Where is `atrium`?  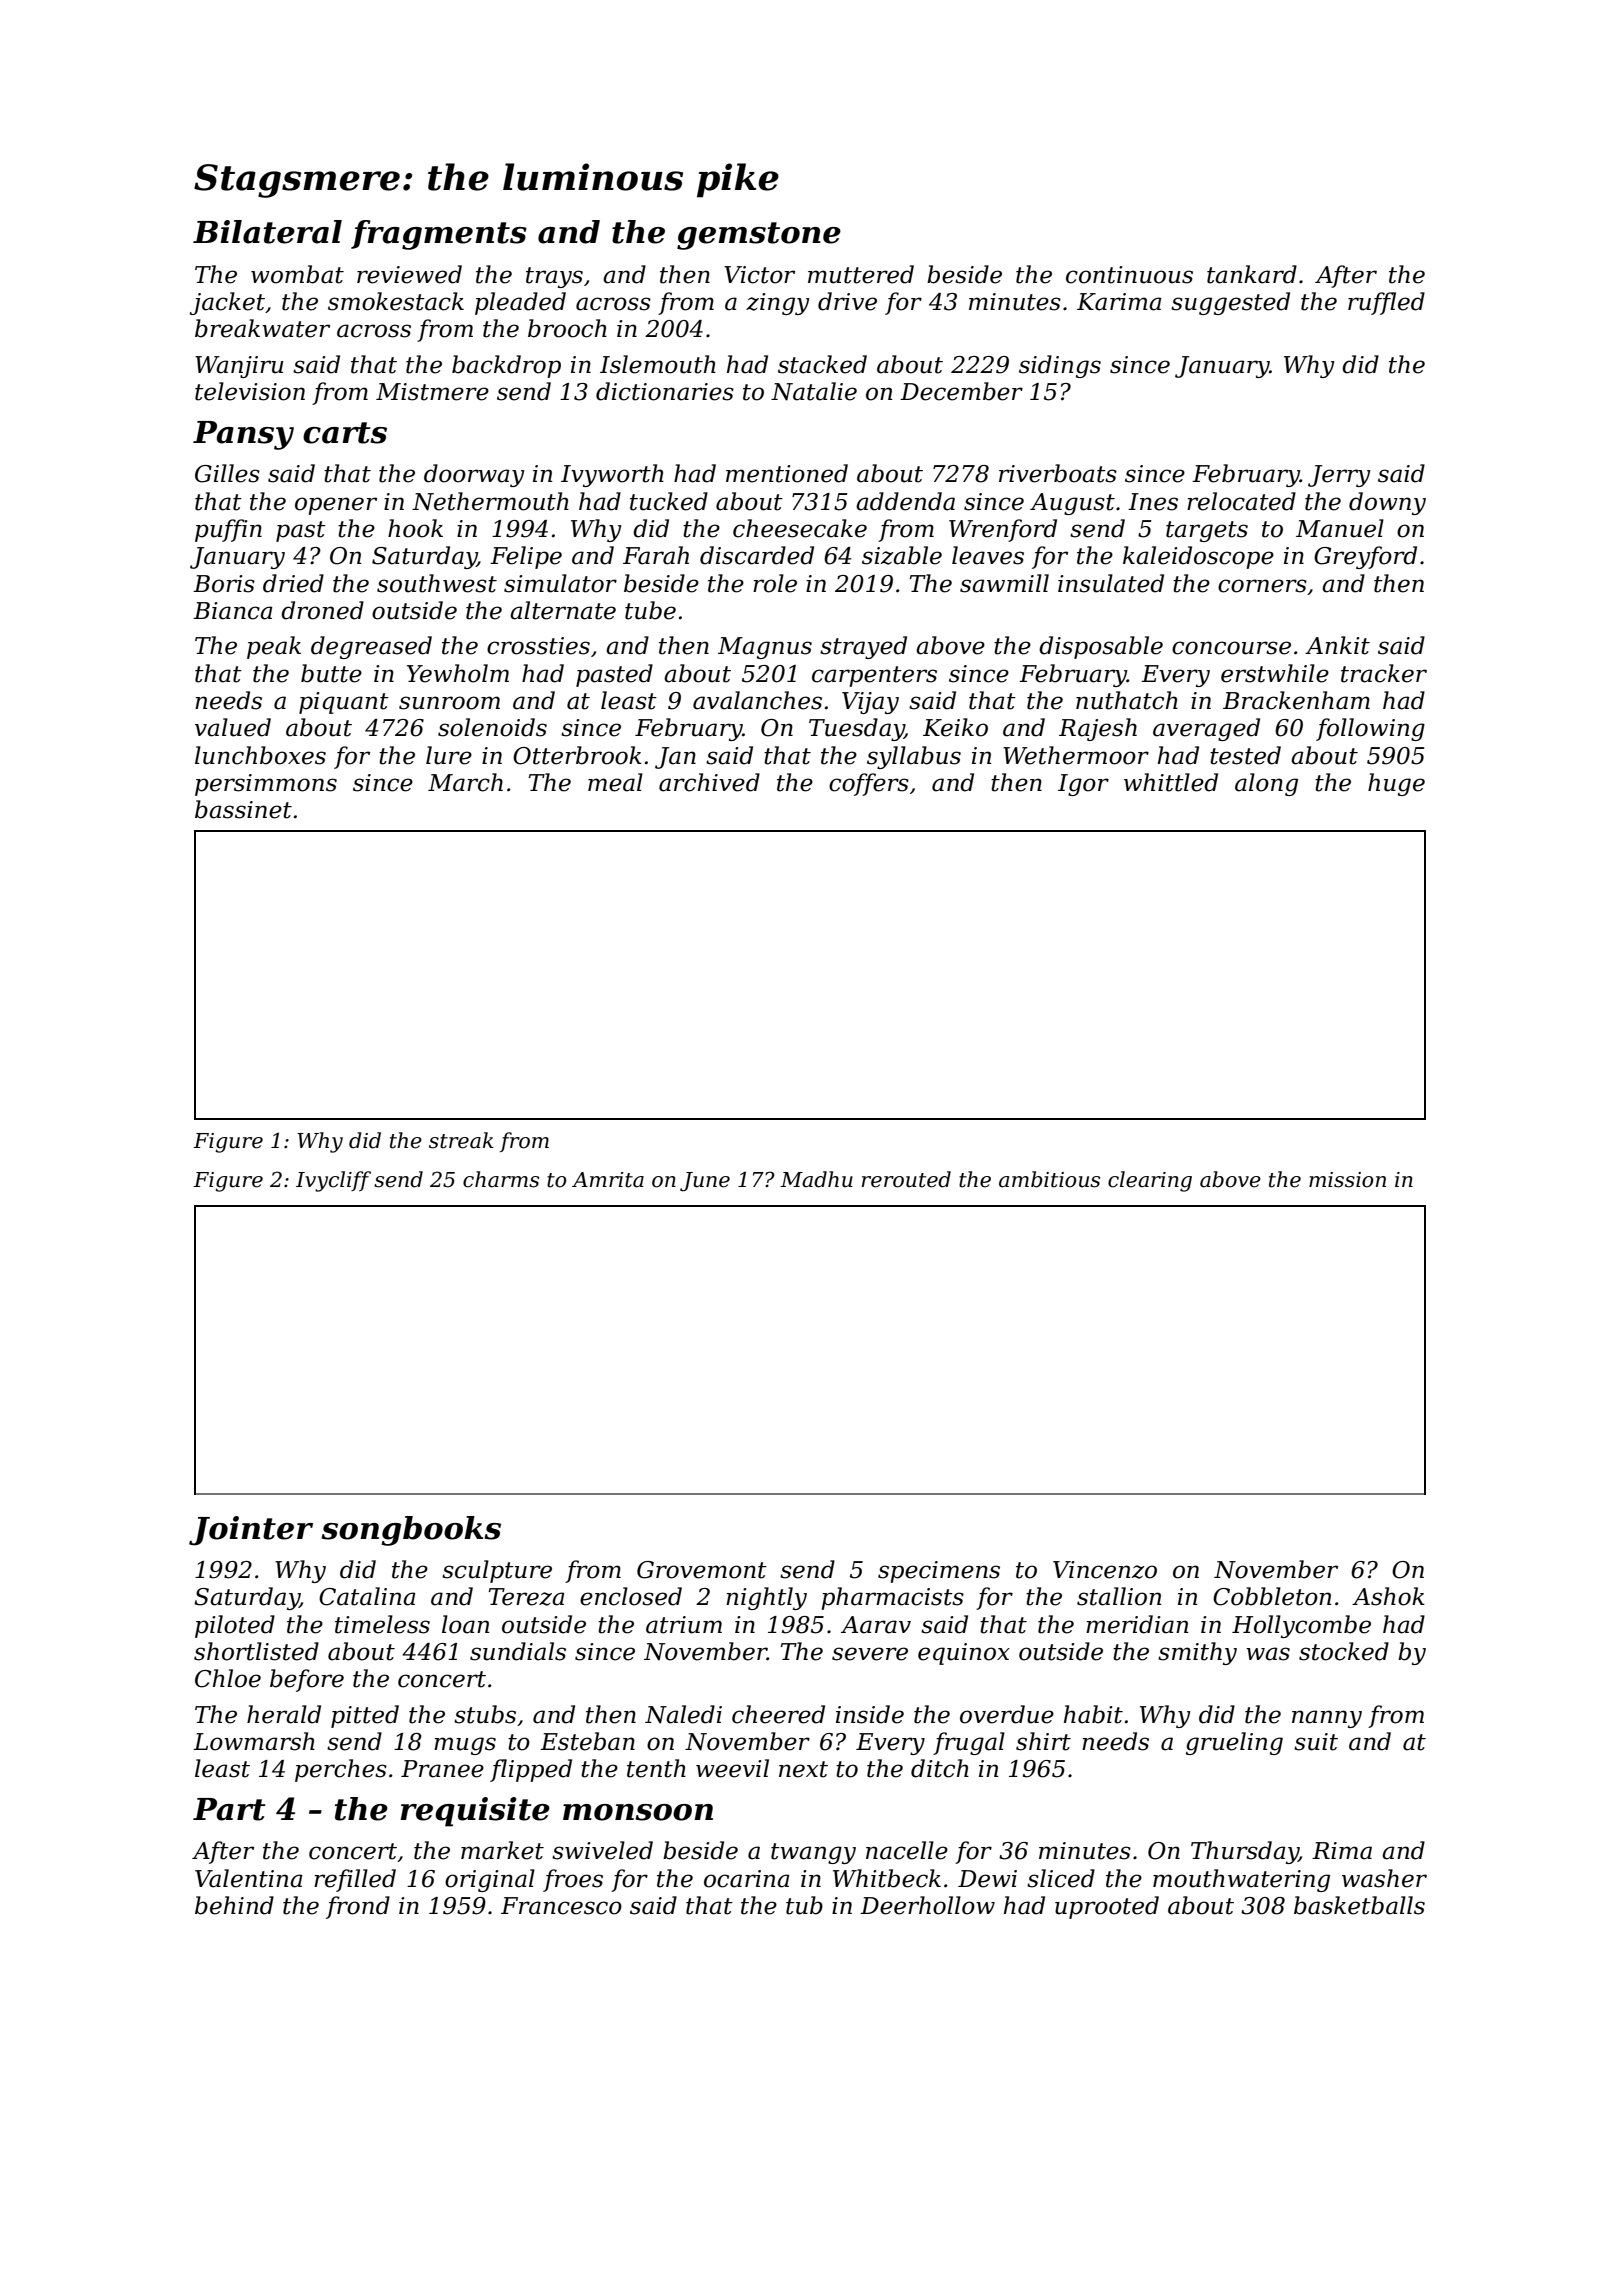
atrium is located at coordinates (684, 1625).
